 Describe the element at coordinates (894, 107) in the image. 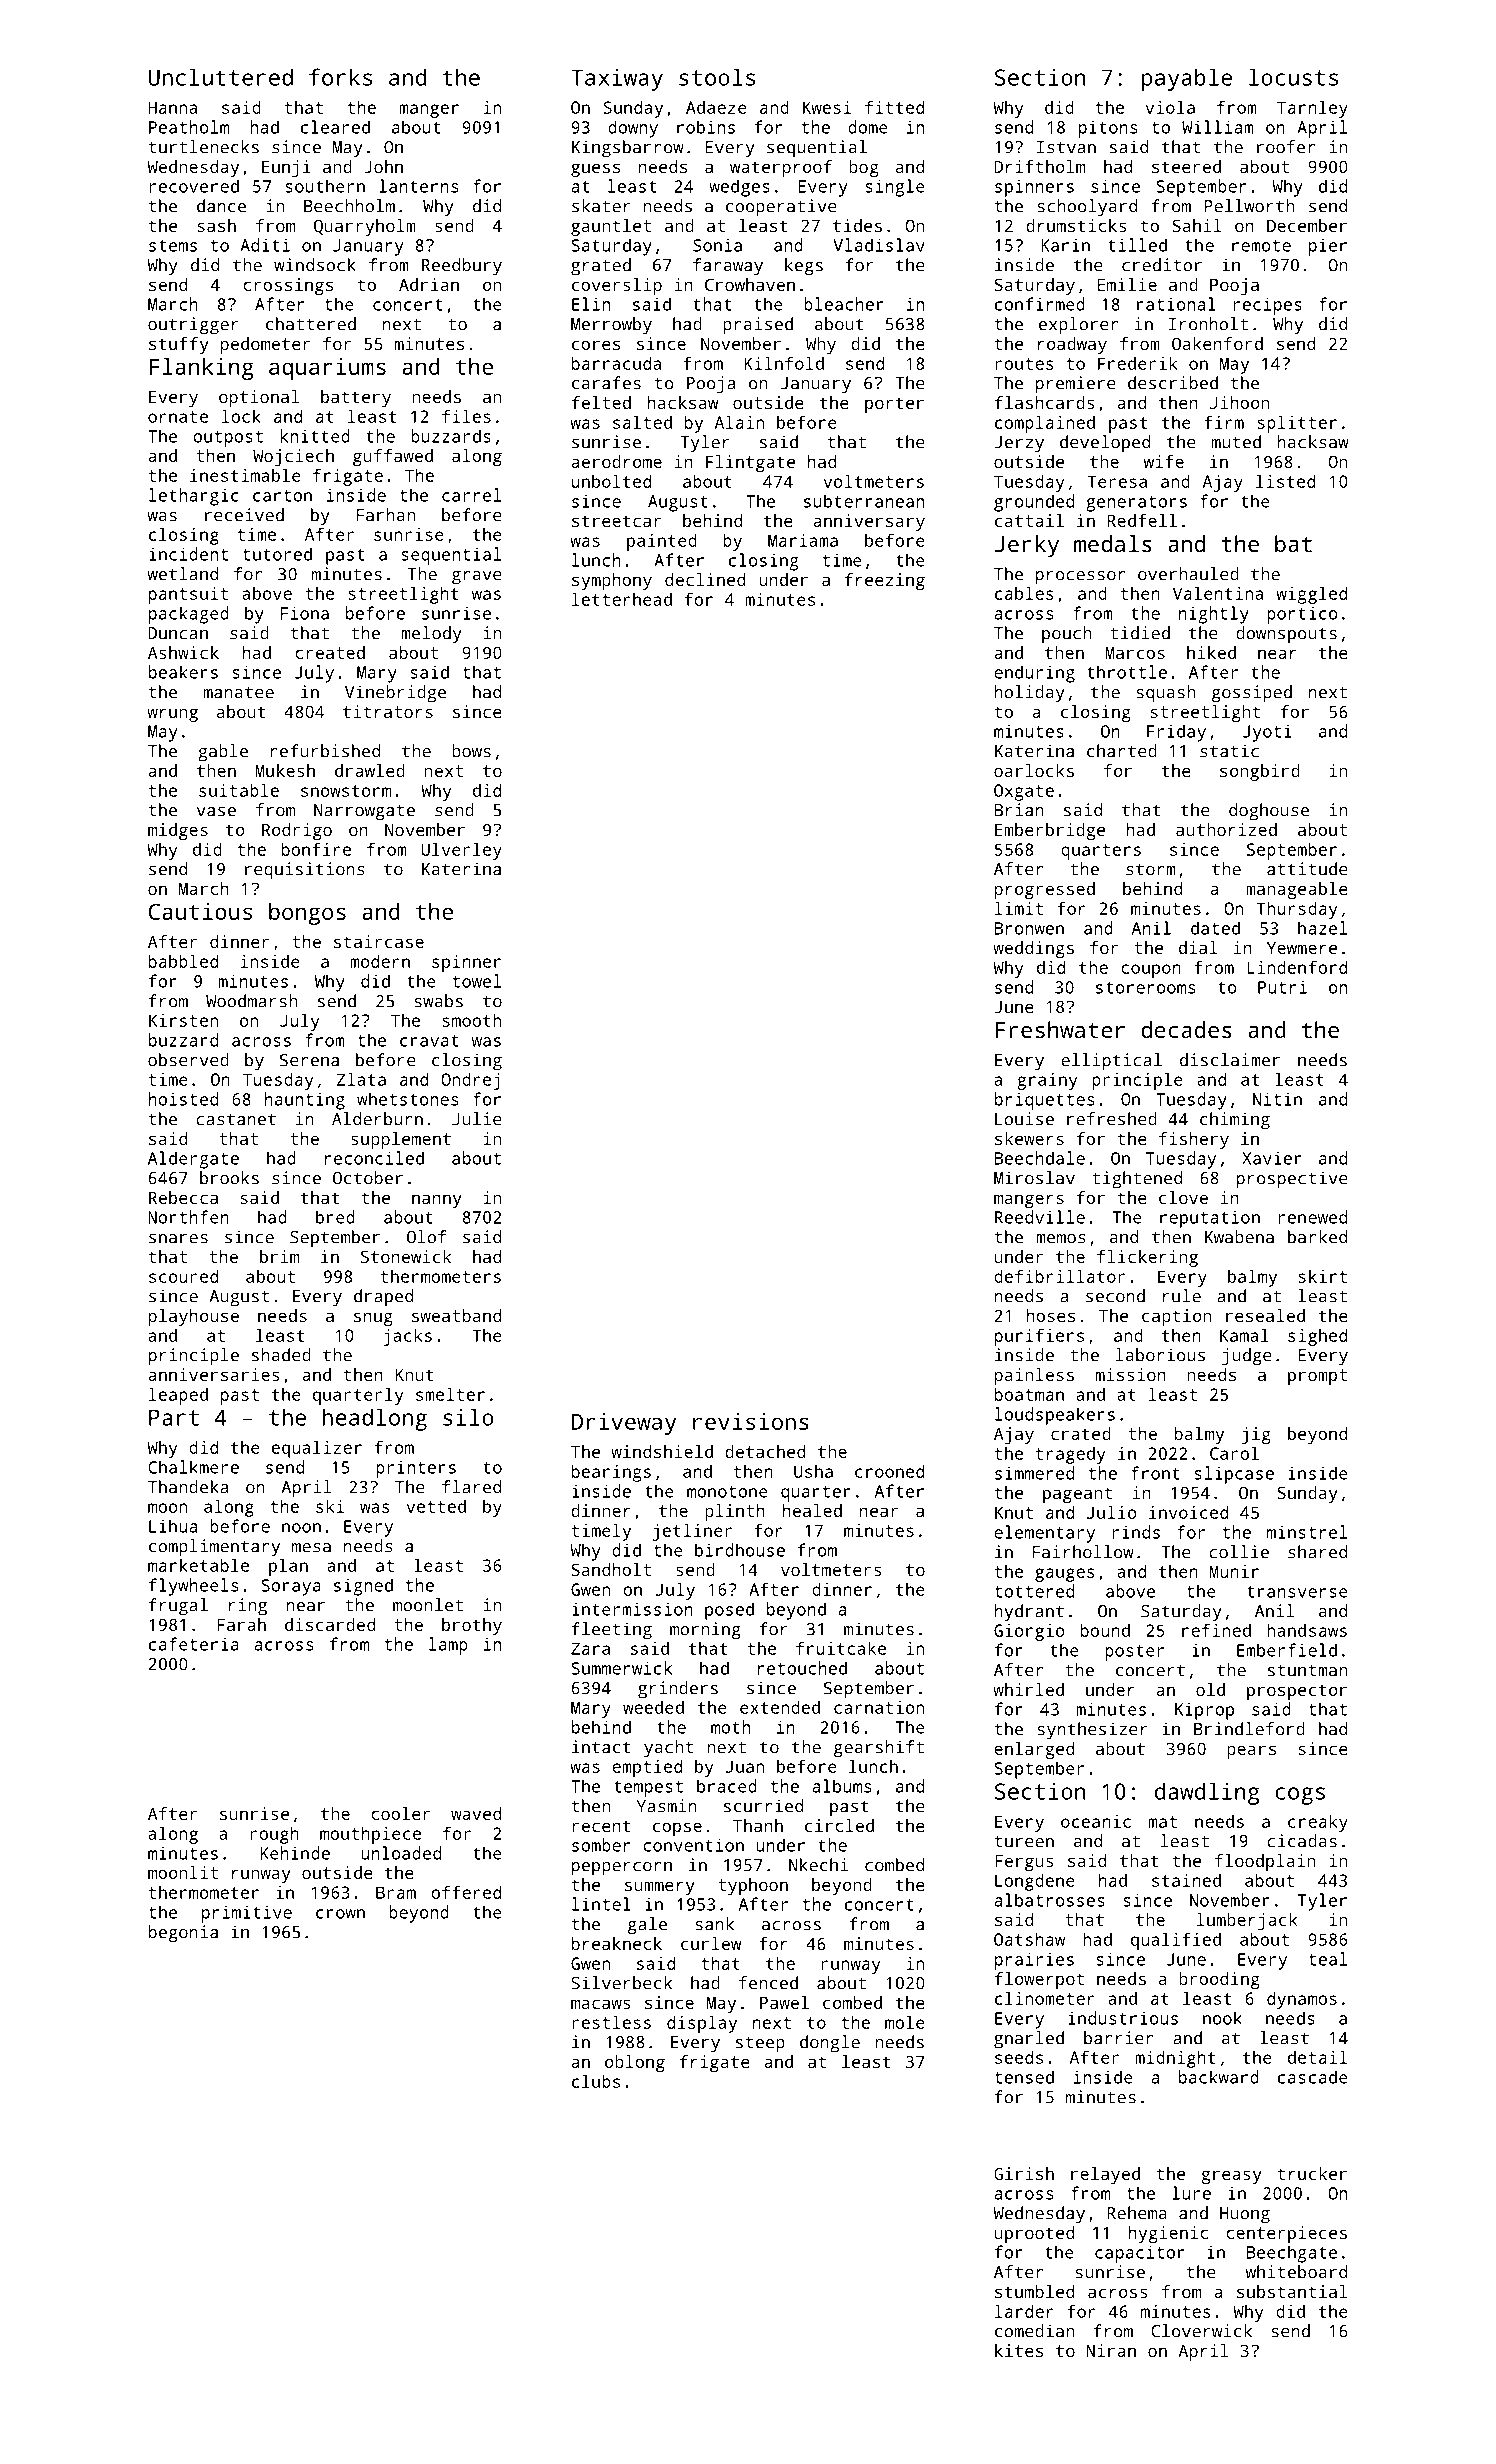

I see `fitted` at that location.
